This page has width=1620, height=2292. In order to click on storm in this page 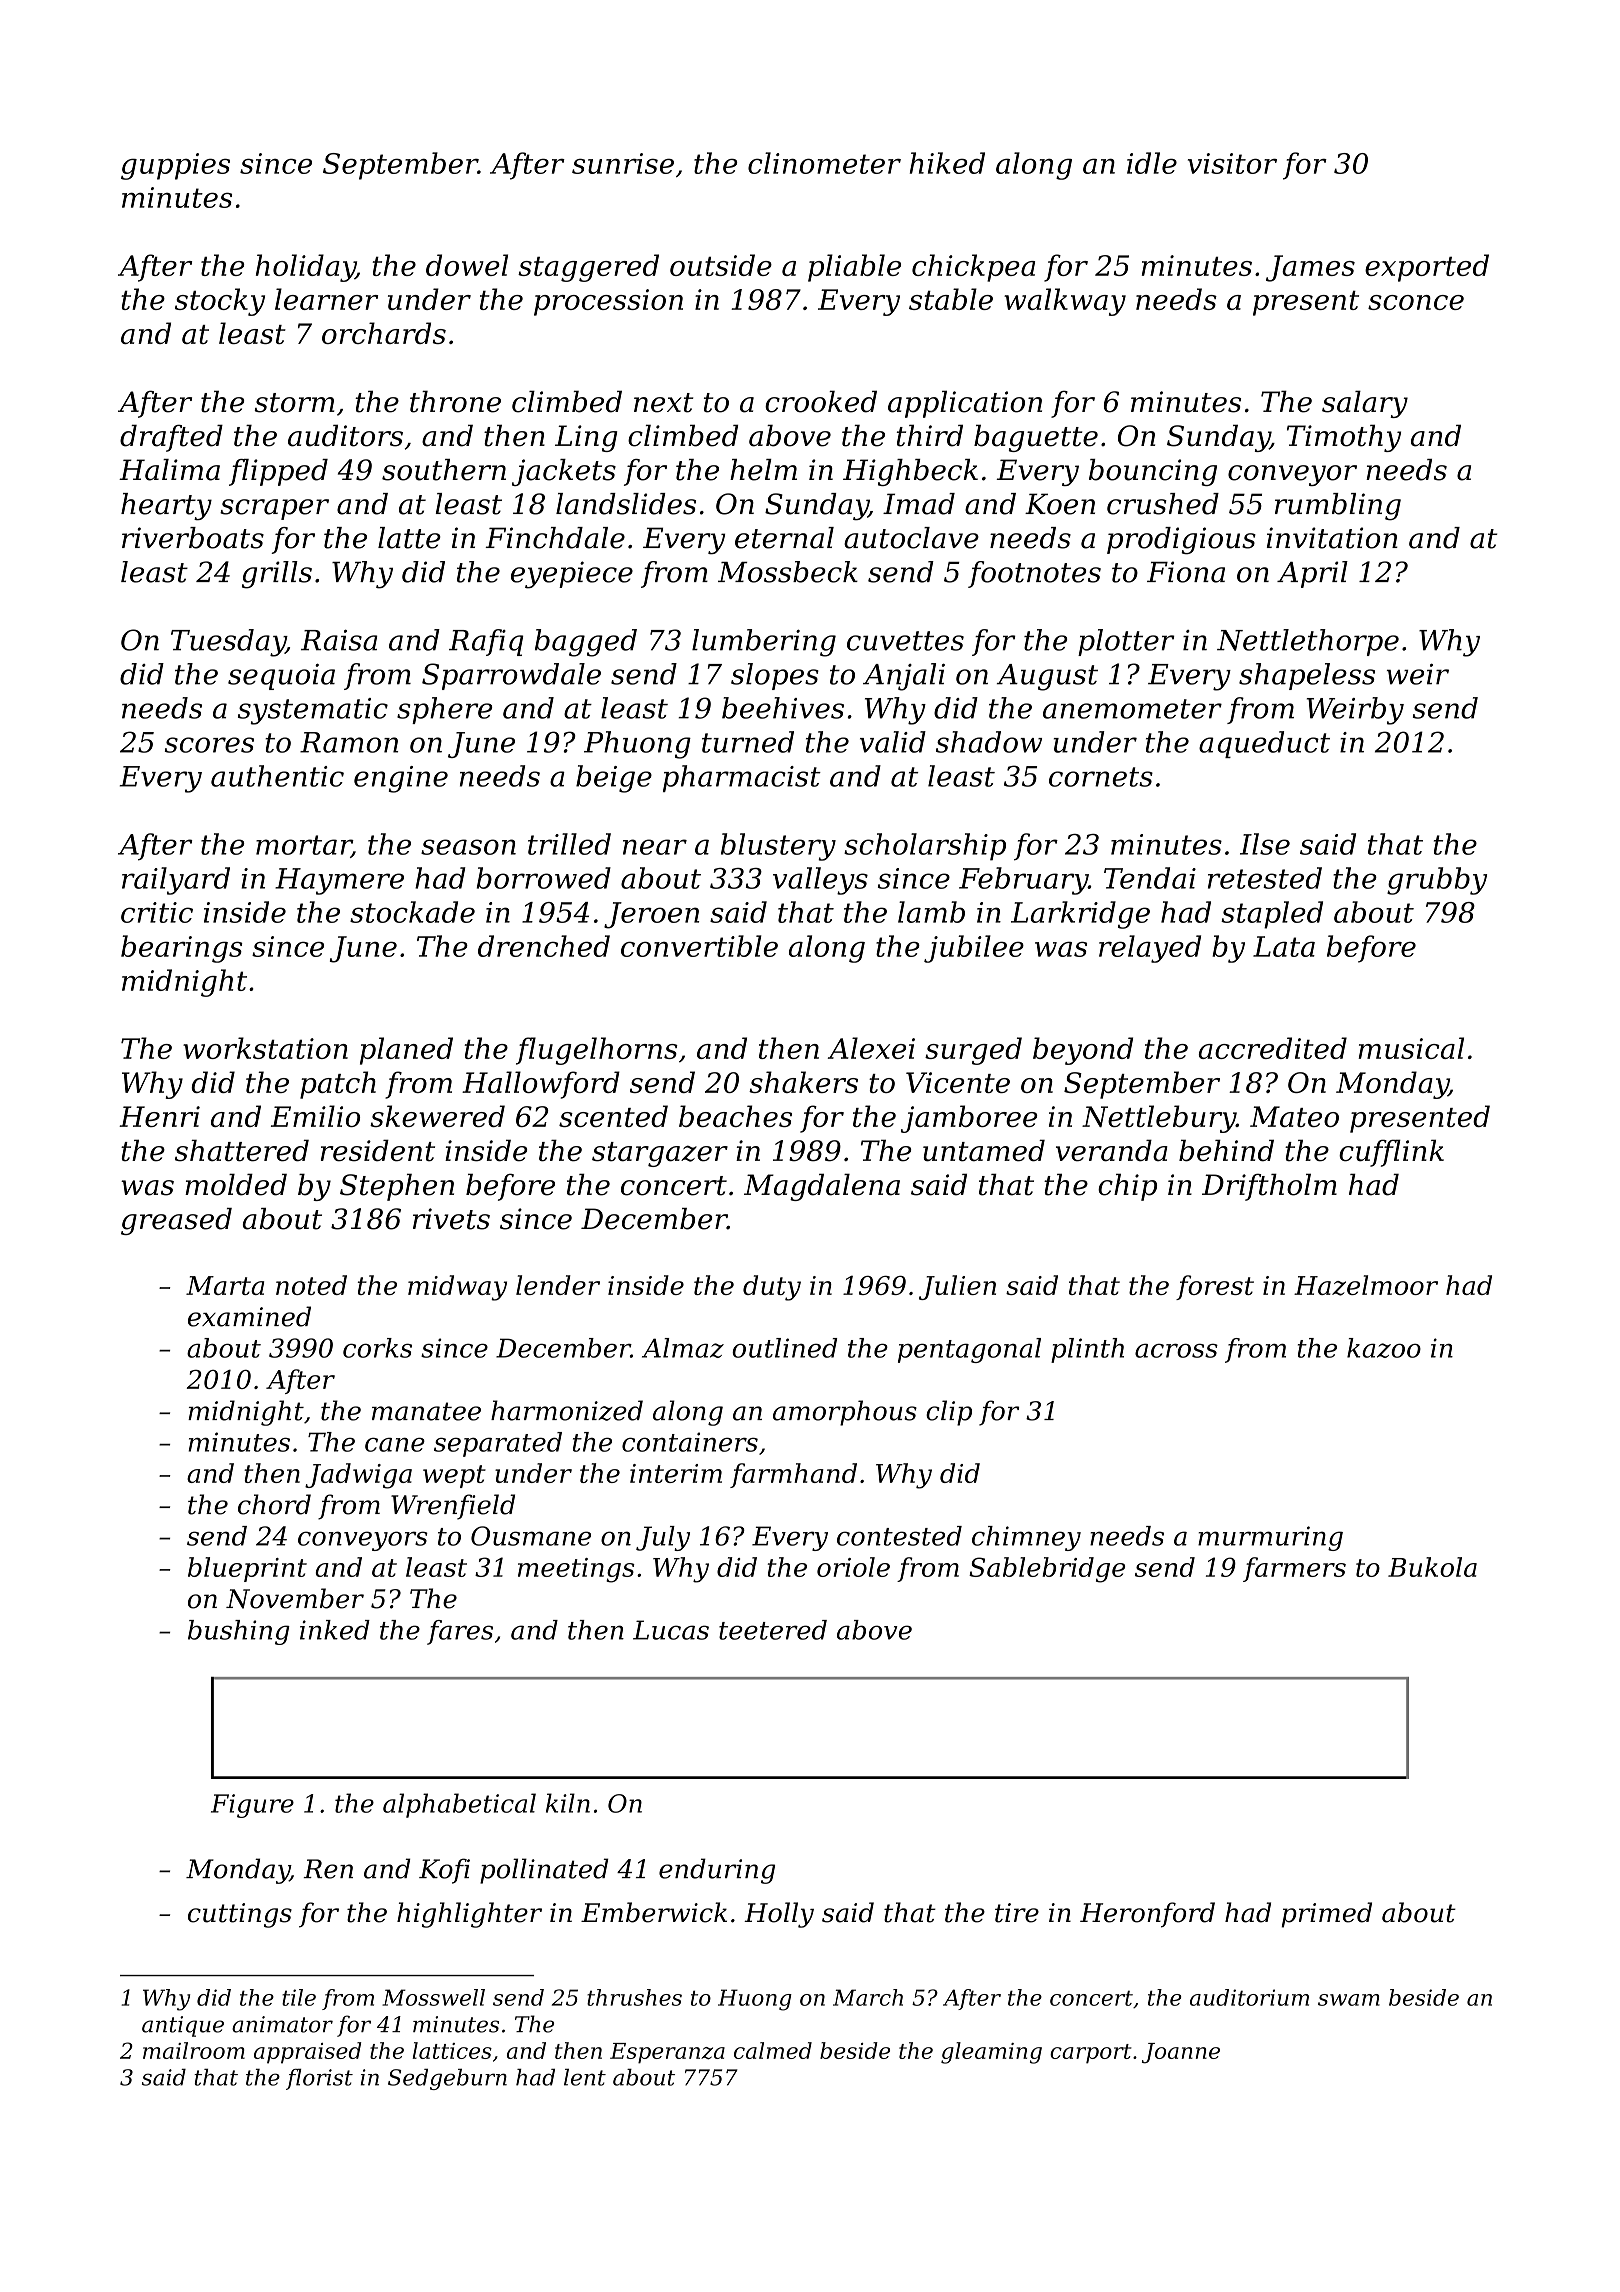, I will do `click(294, 403)`.
